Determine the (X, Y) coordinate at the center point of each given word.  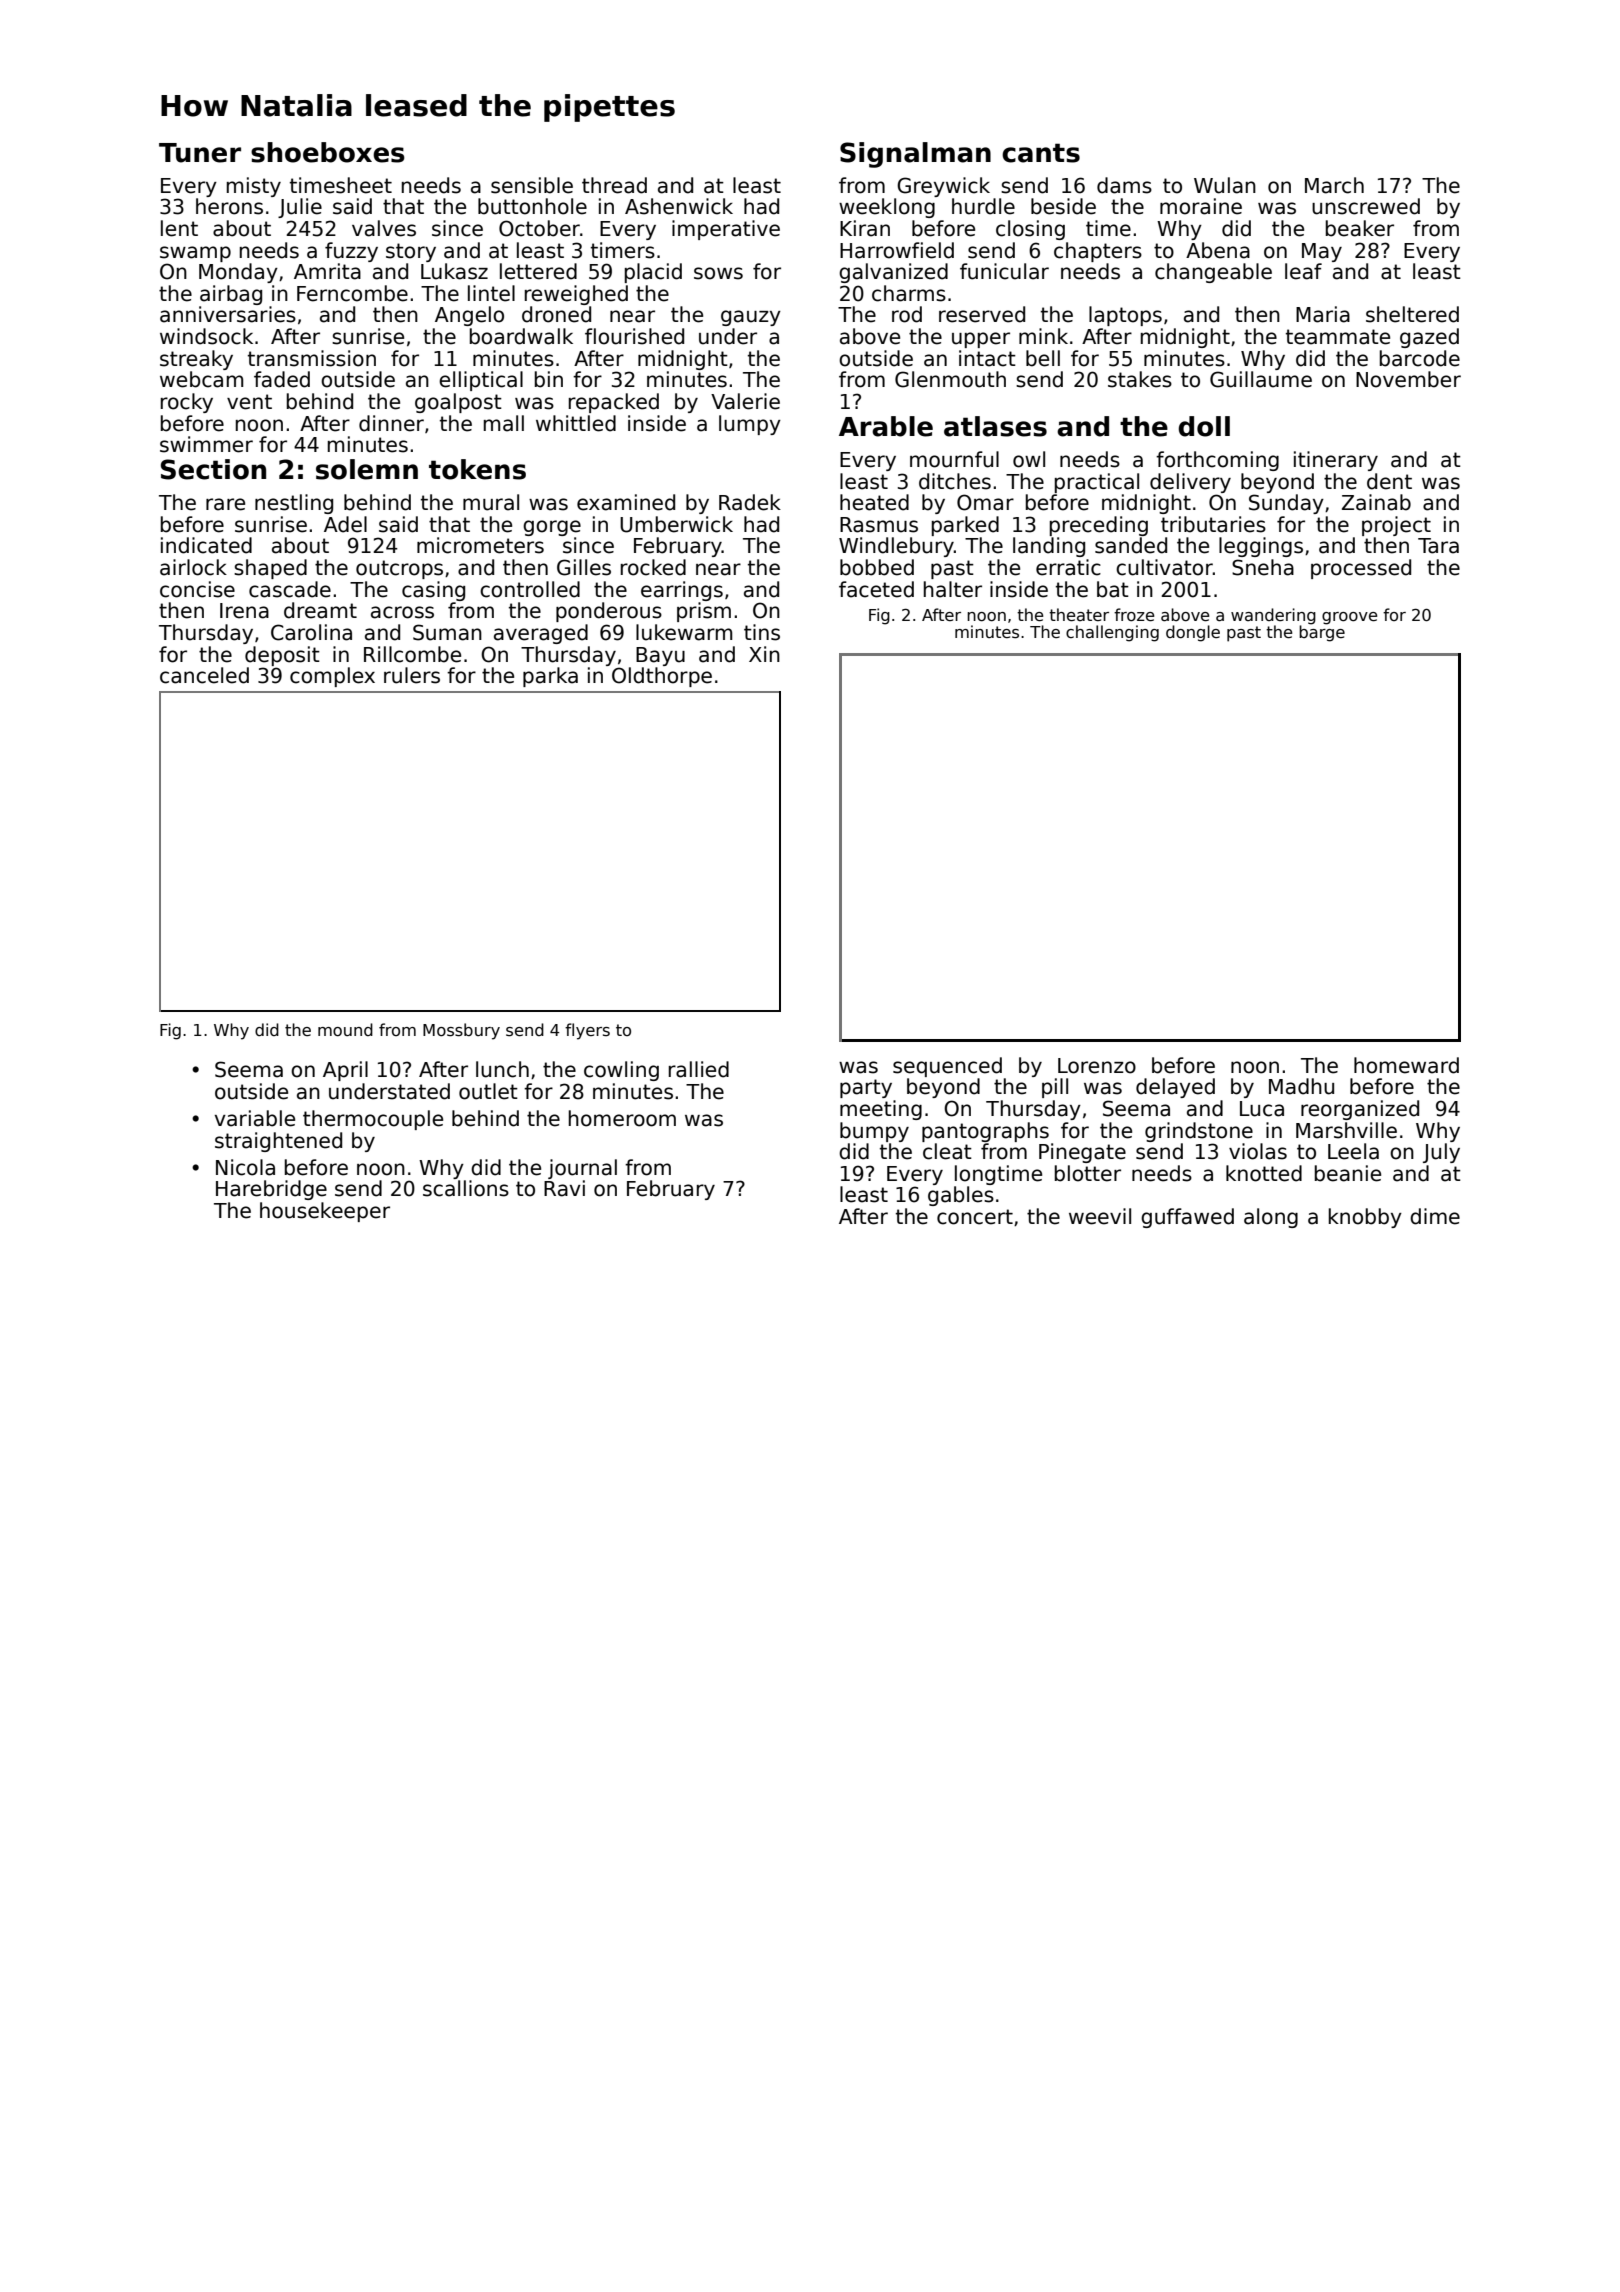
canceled (204, 675)
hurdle (983, 206)
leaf (1303, 271)
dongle (1193, 633)
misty (254, 187)
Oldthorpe (662, 677)
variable (255, 1118)
